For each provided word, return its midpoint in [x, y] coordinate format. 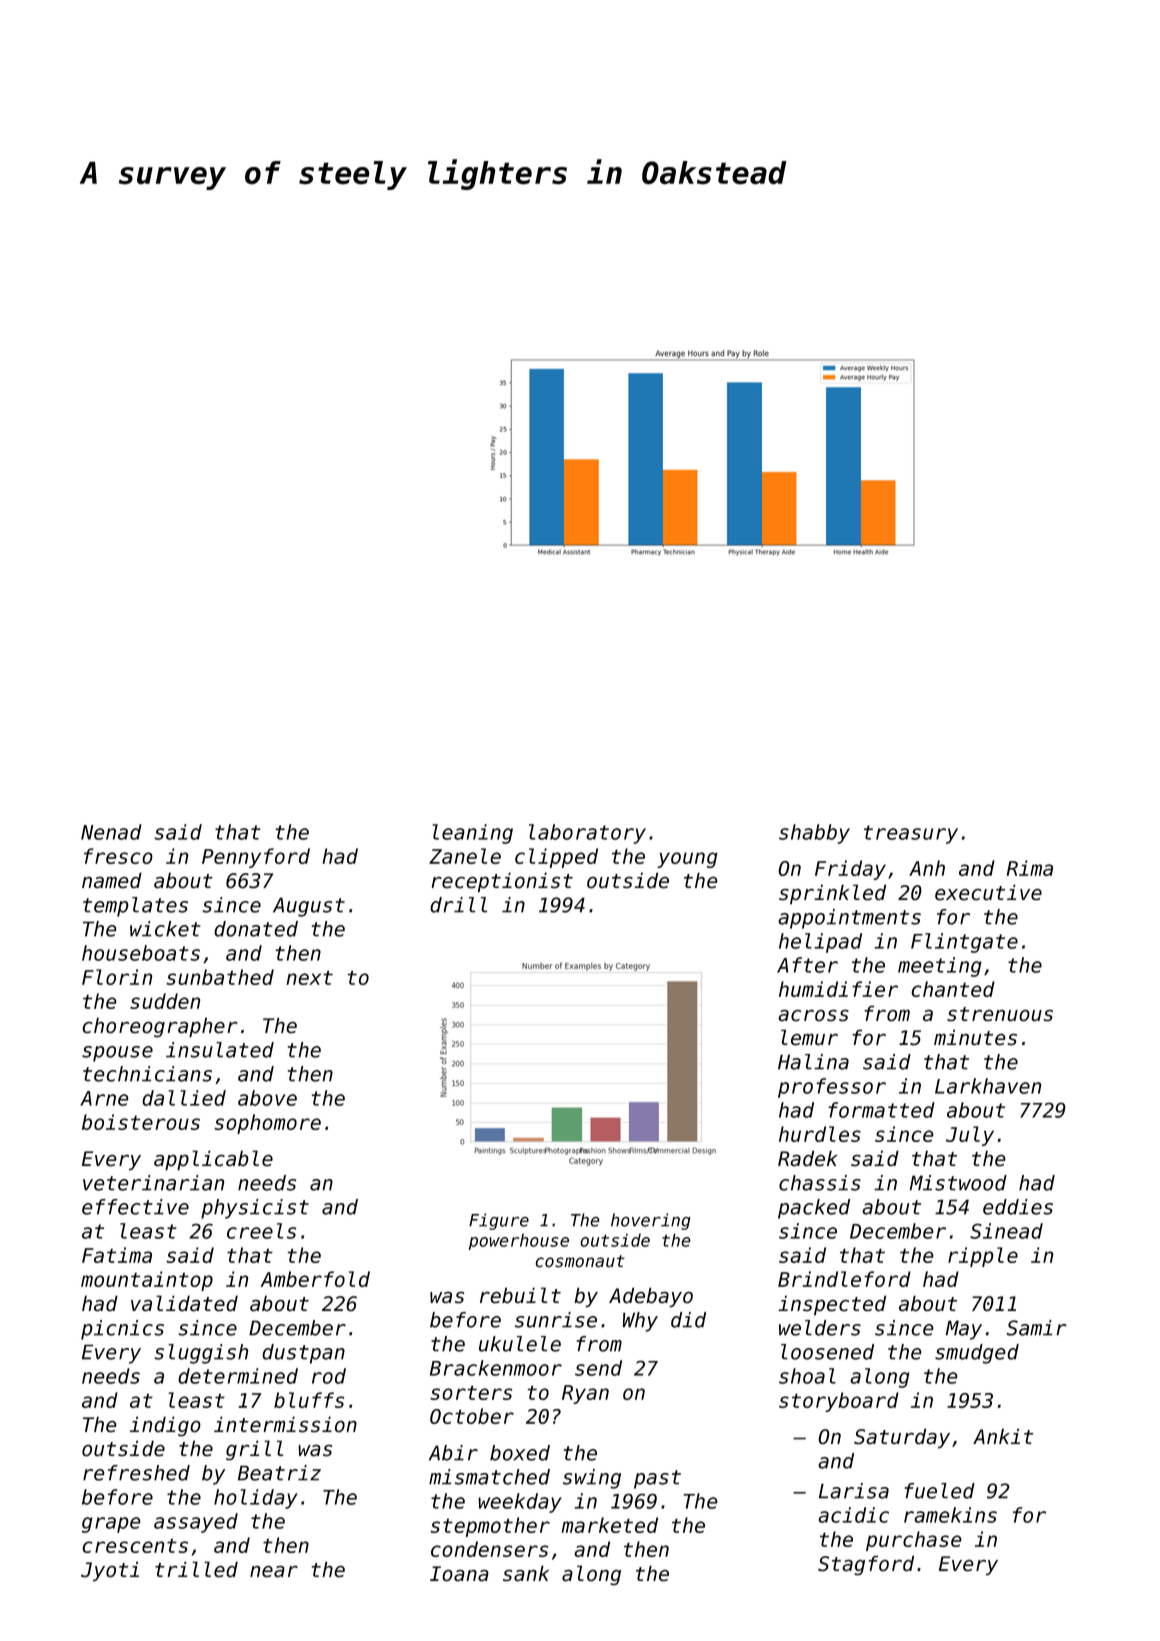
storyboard [839, 1402]
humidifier [838, 989]
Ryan [585, 1394]
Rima [1030, 868]
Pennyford [256, 858]
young [687, 860]
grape [111, 1525]
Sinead [1006, 1231]
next [310, 977]
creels [261, 1231]
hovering [651, 1221]
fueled [939, 1491]
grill [254, 1450]
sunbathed [220, 977]
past [657, 1479]
